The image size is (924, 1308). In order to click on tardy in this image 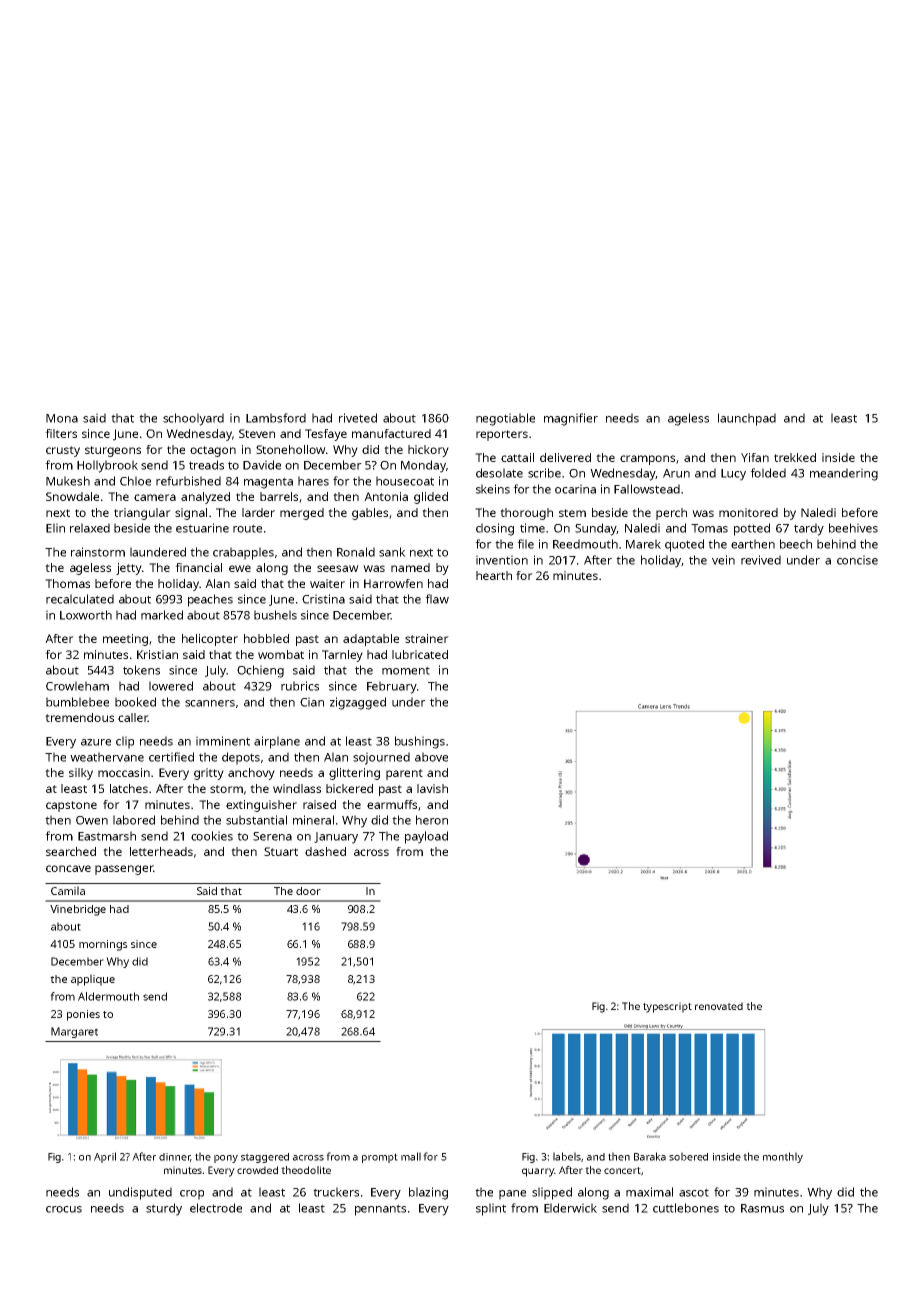, I will do `click(809, 529)`.
